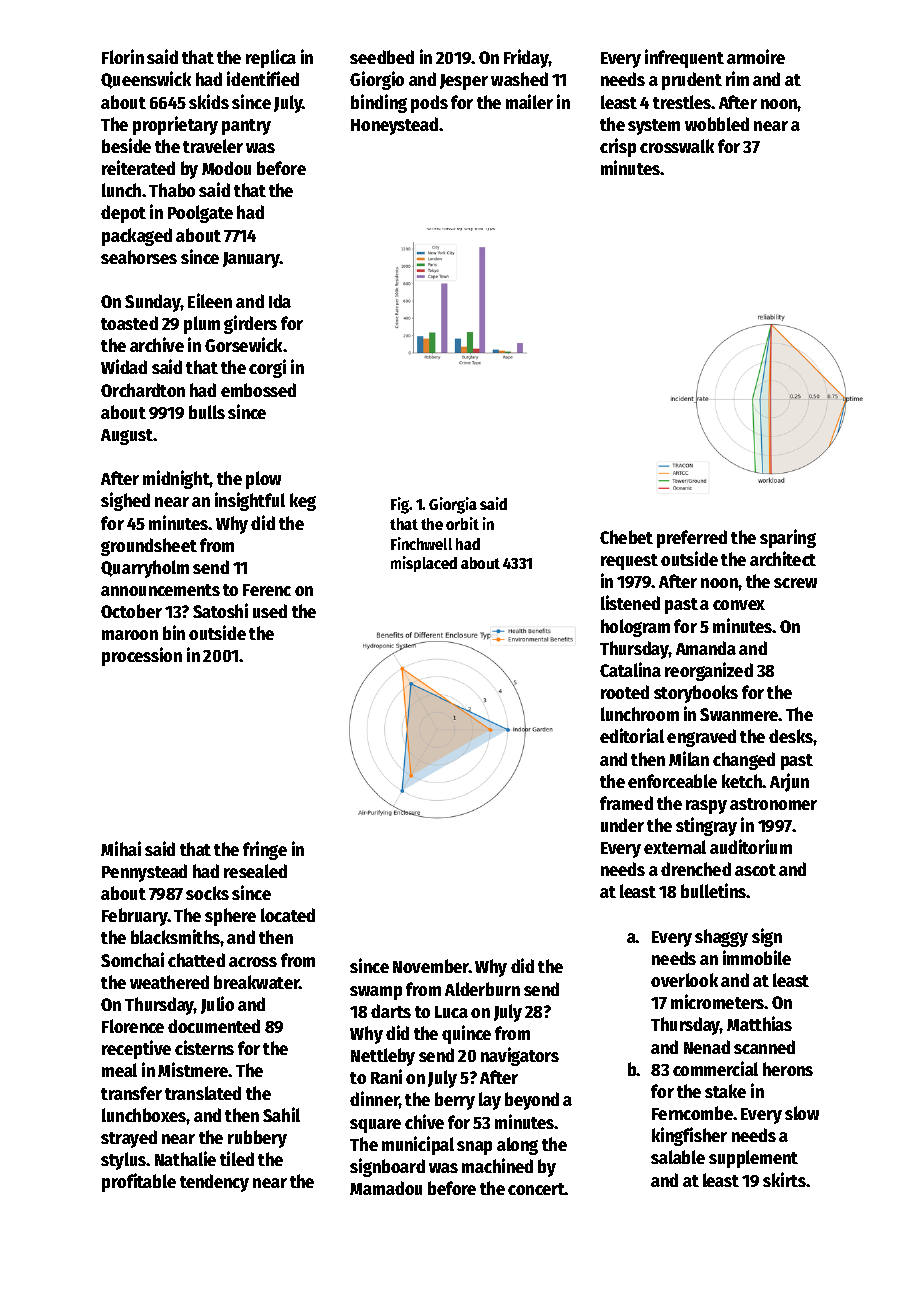 The width and height of the page is (924, 1308). Describe the element at coordinates (482, 989) in the page. I see `Alderburn` at that location.
